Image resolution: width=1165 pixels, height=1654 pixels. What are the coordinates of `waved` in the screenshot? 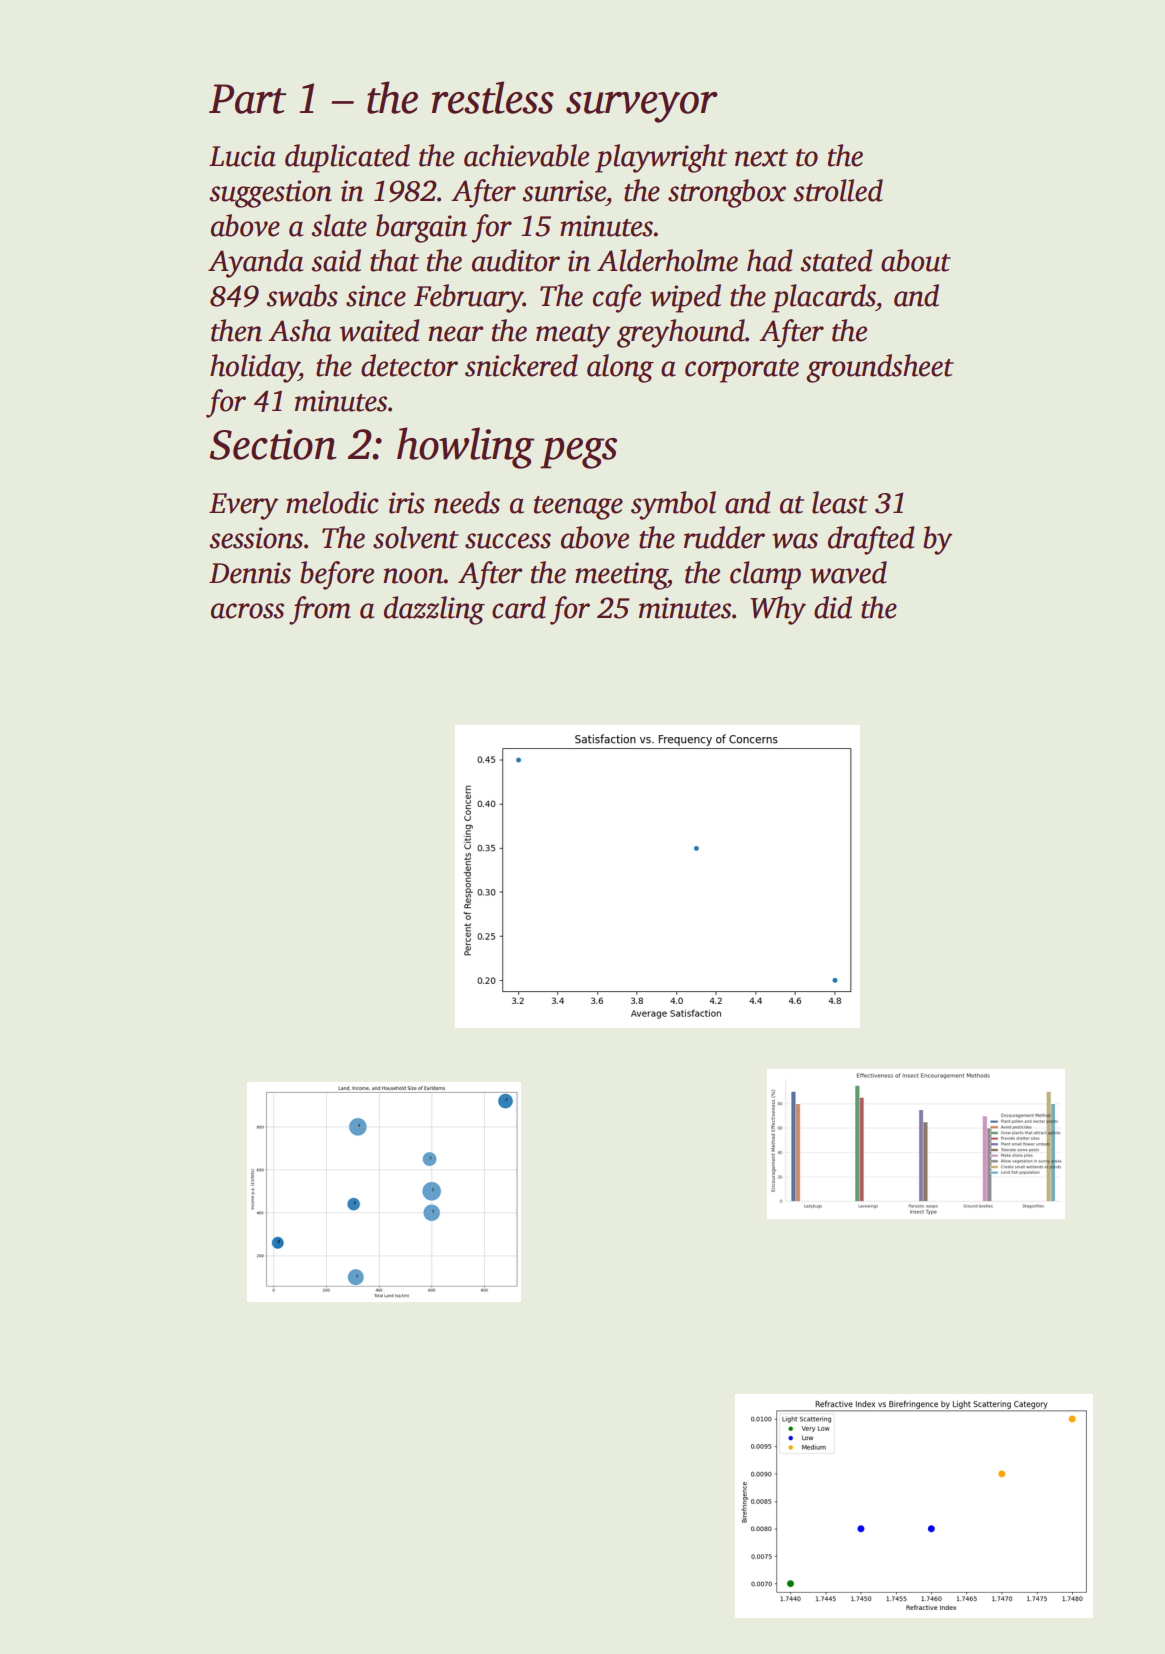 It's located at (848, 572).
